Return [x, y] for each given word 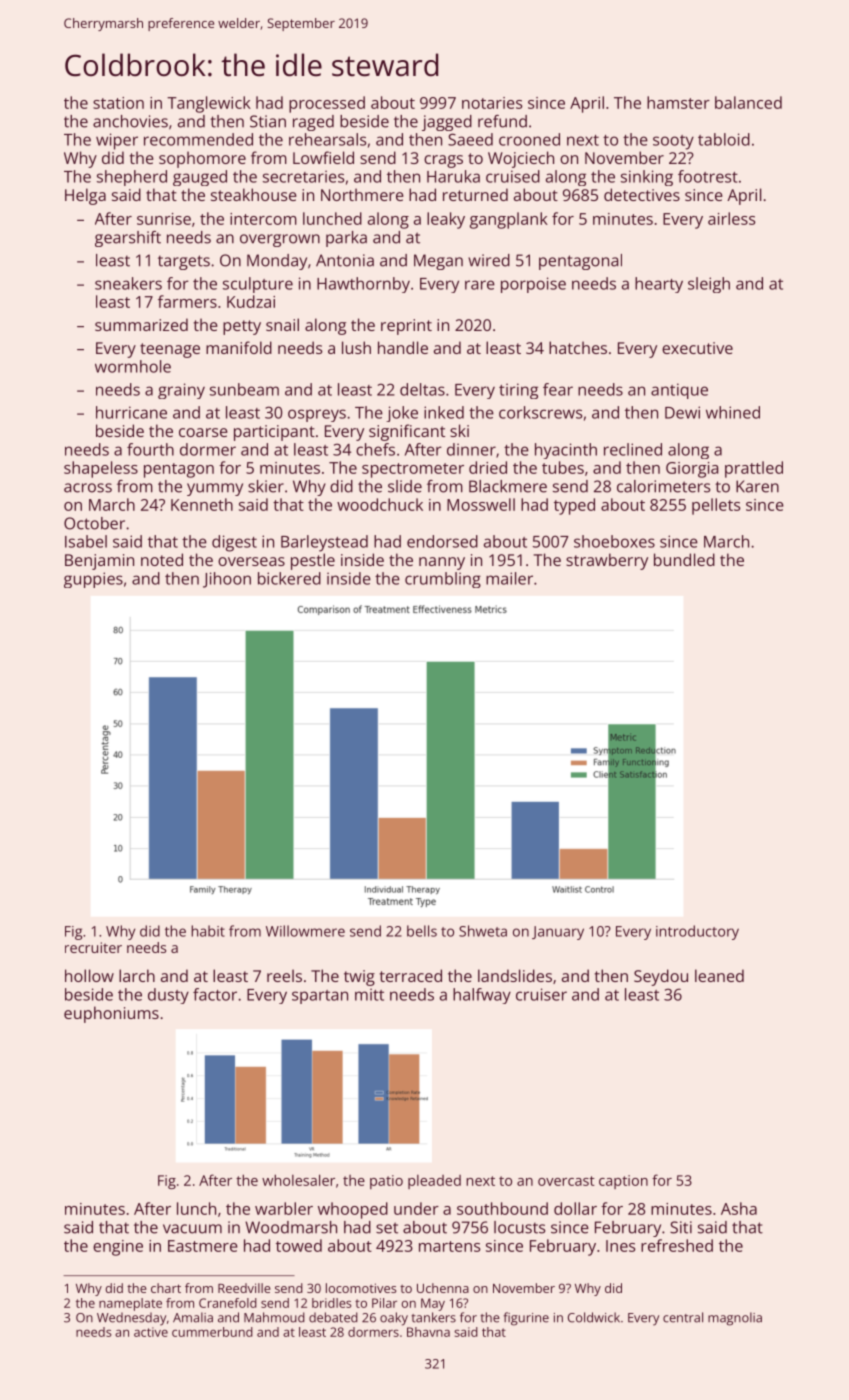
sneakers [128, 283]
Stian [268, 121]
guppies [93, 580]
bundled [684, 559]
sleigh [709, 285]
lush [356, 347]
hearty [659, 285]
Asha [739, 1208]
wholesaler [298, 1180]
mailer [509, 578]
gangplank [509, 220]
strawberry [607, 561]
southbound [502, 1208]
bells [422, 931]
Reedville [244, 1288]
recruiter [93, 947]
